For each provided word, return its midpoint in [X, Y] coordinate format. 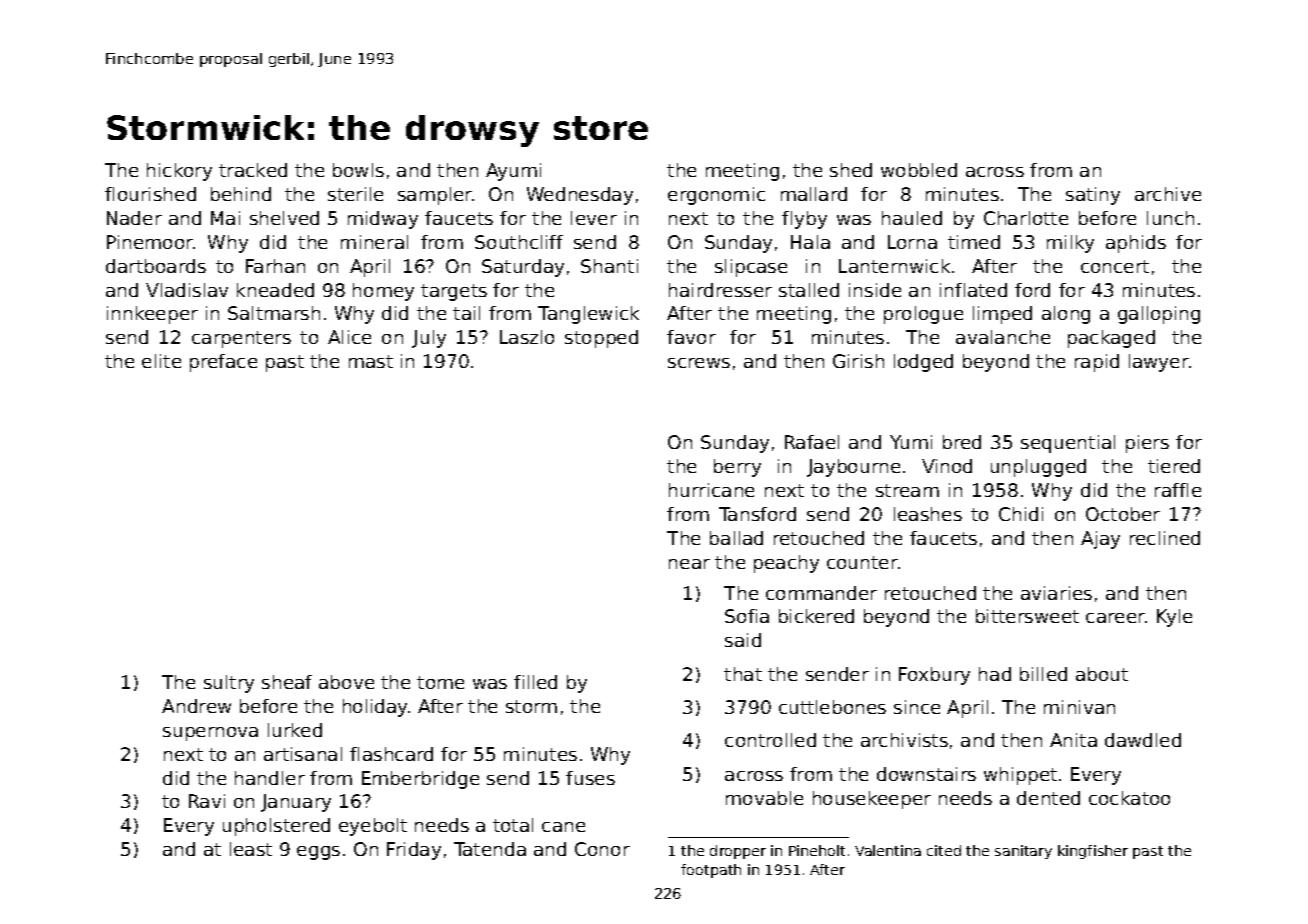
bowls [358, 170]
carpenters [241, 339]
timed [974, 242]
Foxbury [934, 676]
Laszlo [527, 337]
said [743, 640]
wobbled [919, 170]
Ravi [207, 801]
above [346, 682]
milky [1070, 244]
